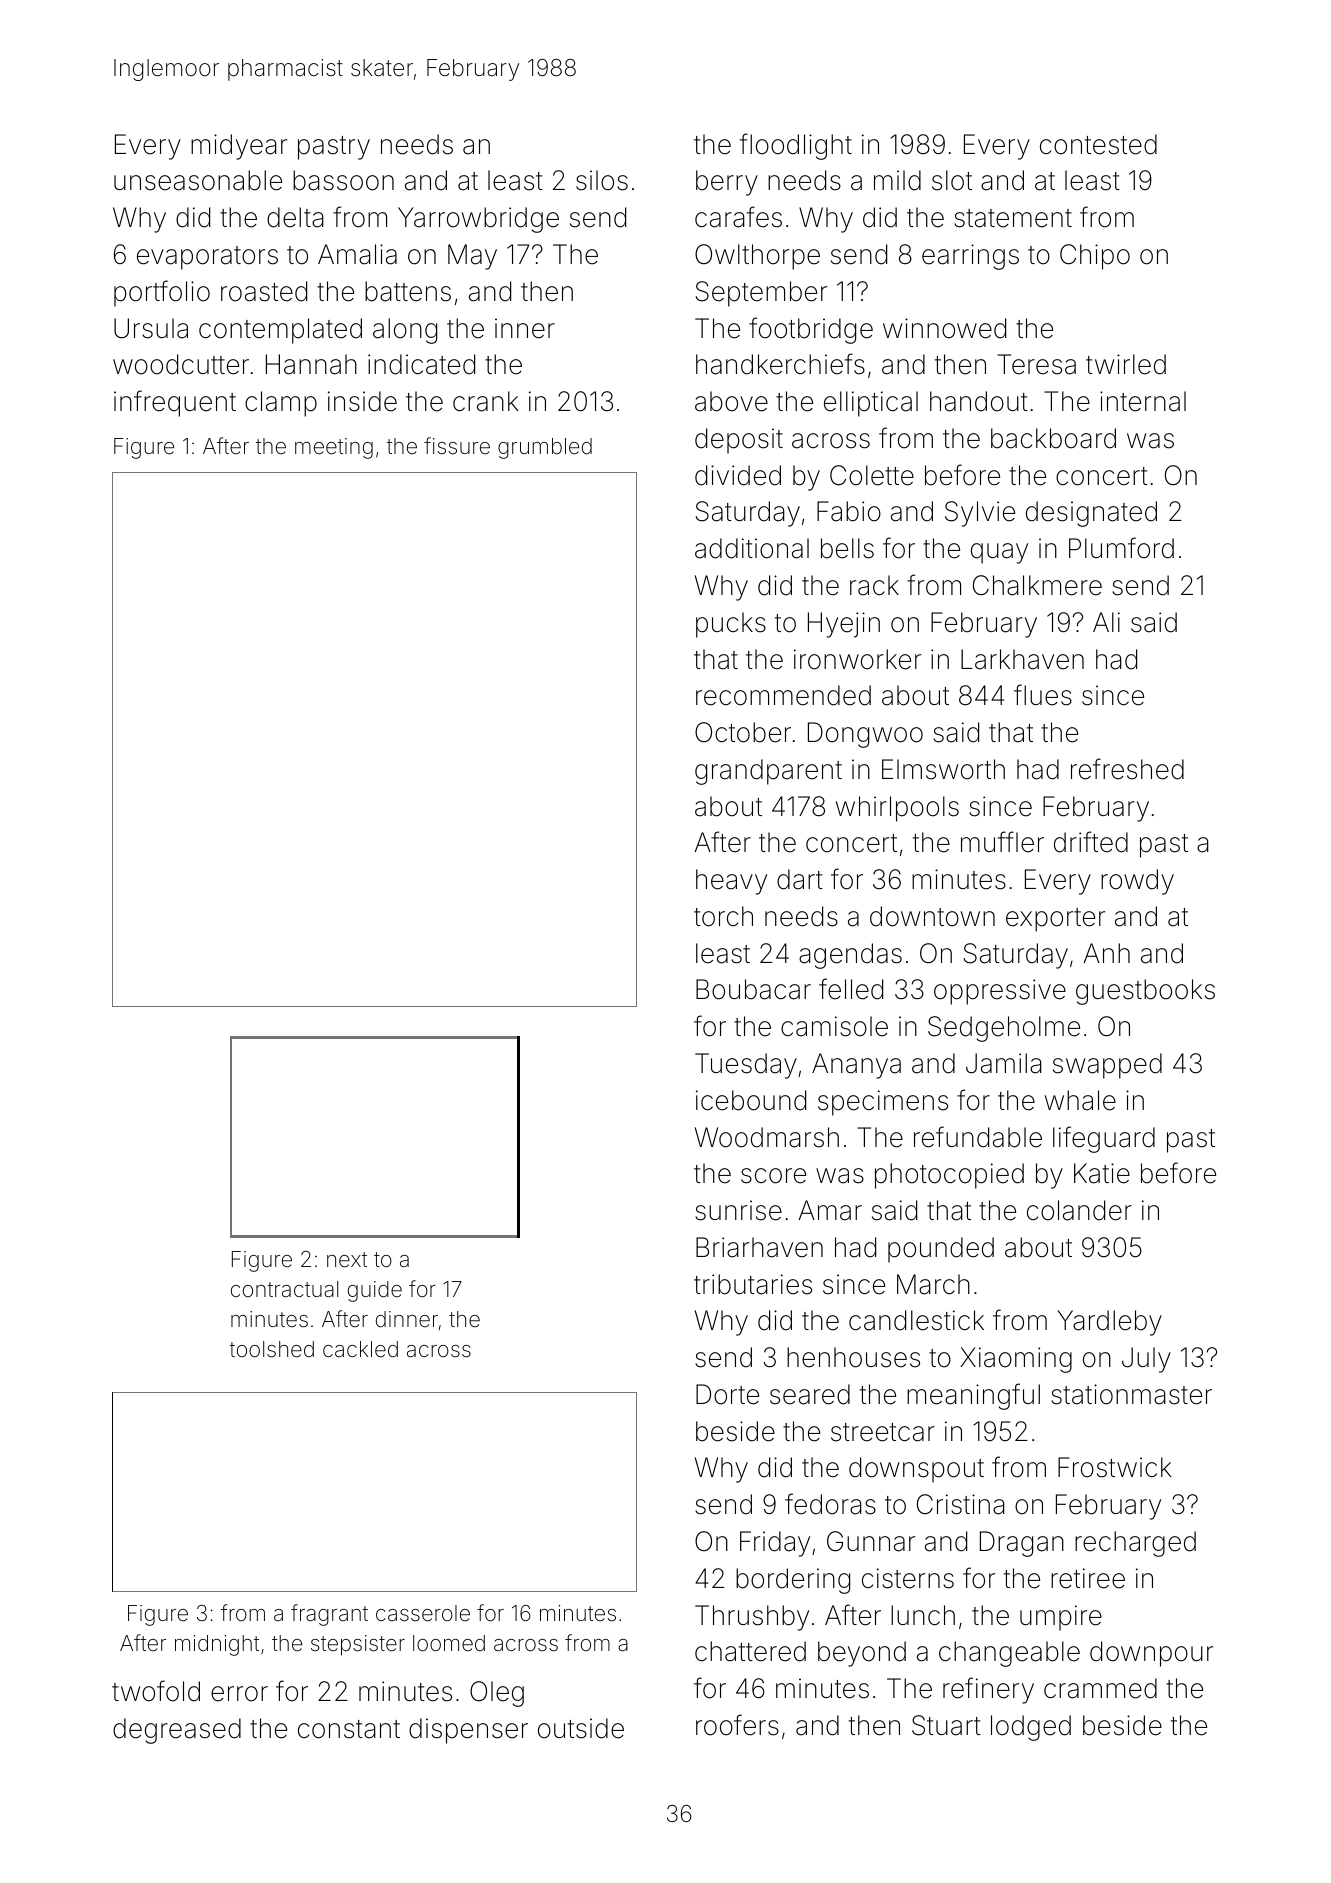  I want to click on constant, so click(349, 1729).
